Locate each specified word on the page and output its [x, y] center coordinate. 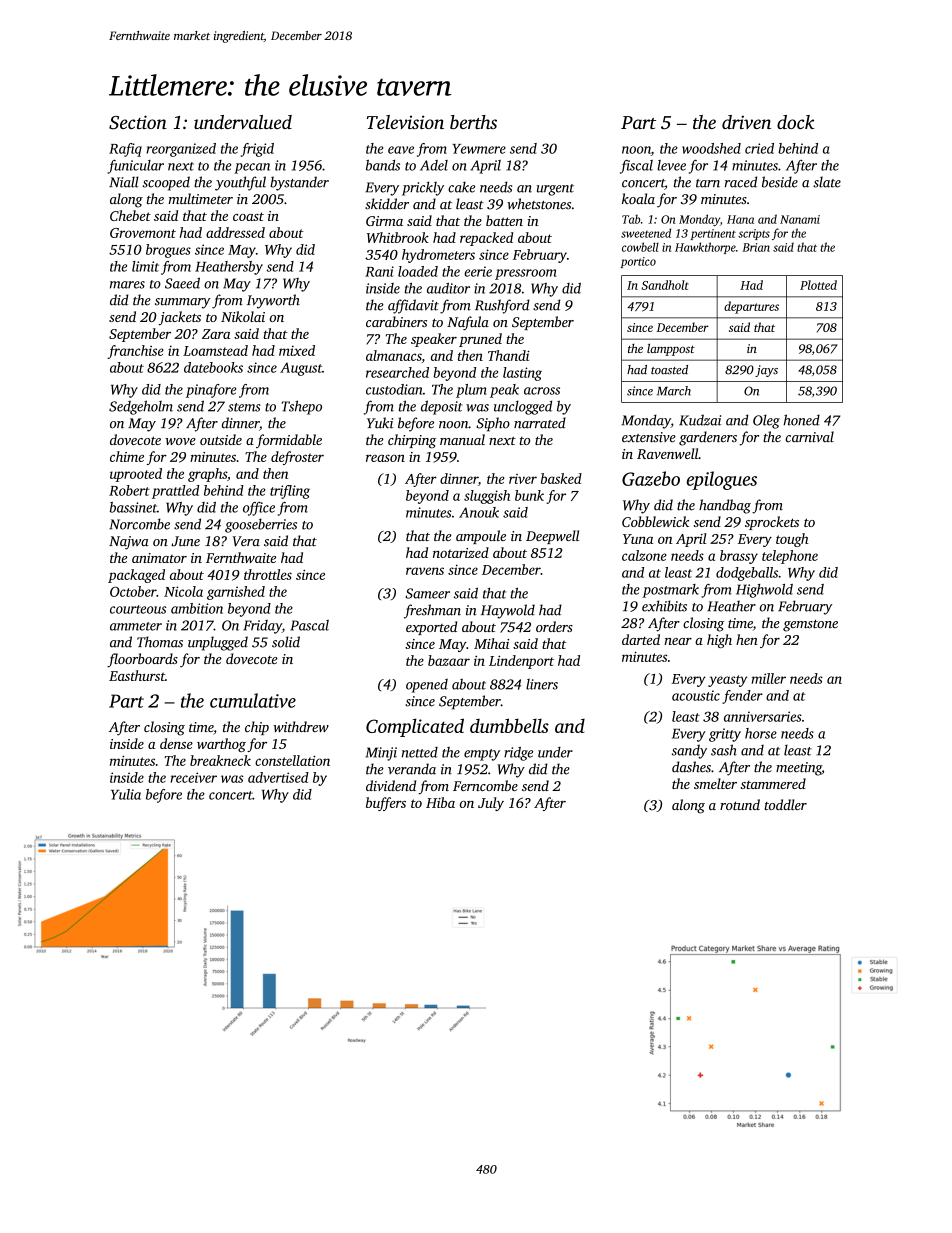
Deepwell [552, 537]
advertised [278, 777]
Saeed [182, 283]
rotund [740, 804]
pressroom [525, 274]
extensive [649, 437]
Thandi [509, 355]
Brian [756, 247]
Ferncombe [485, 785]
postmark [670, 591]
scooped [166, 183]
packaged [136, 576]
